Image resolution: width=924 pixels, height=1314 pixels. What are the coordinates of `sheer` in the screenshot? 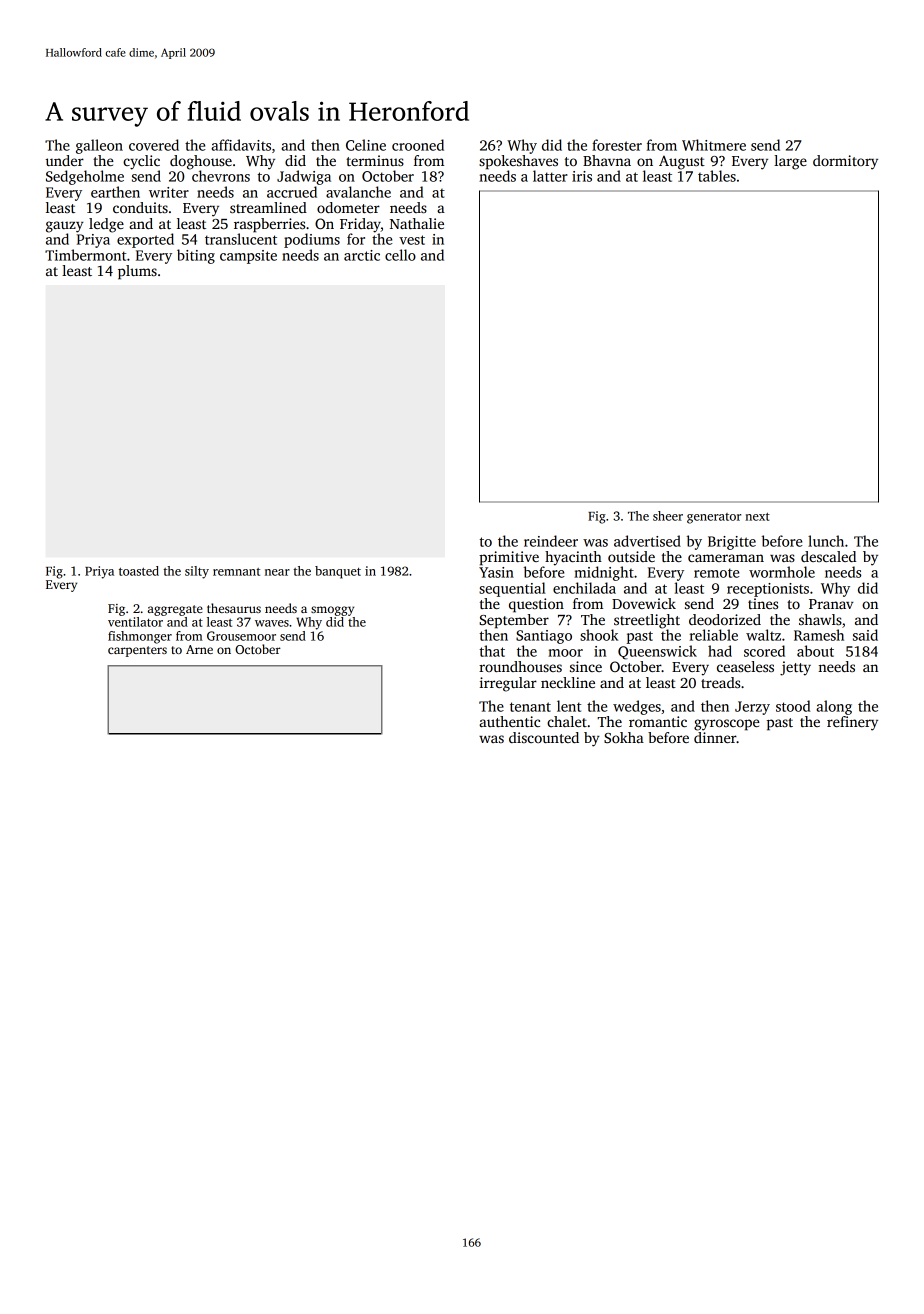 It's located at (668, 516).
